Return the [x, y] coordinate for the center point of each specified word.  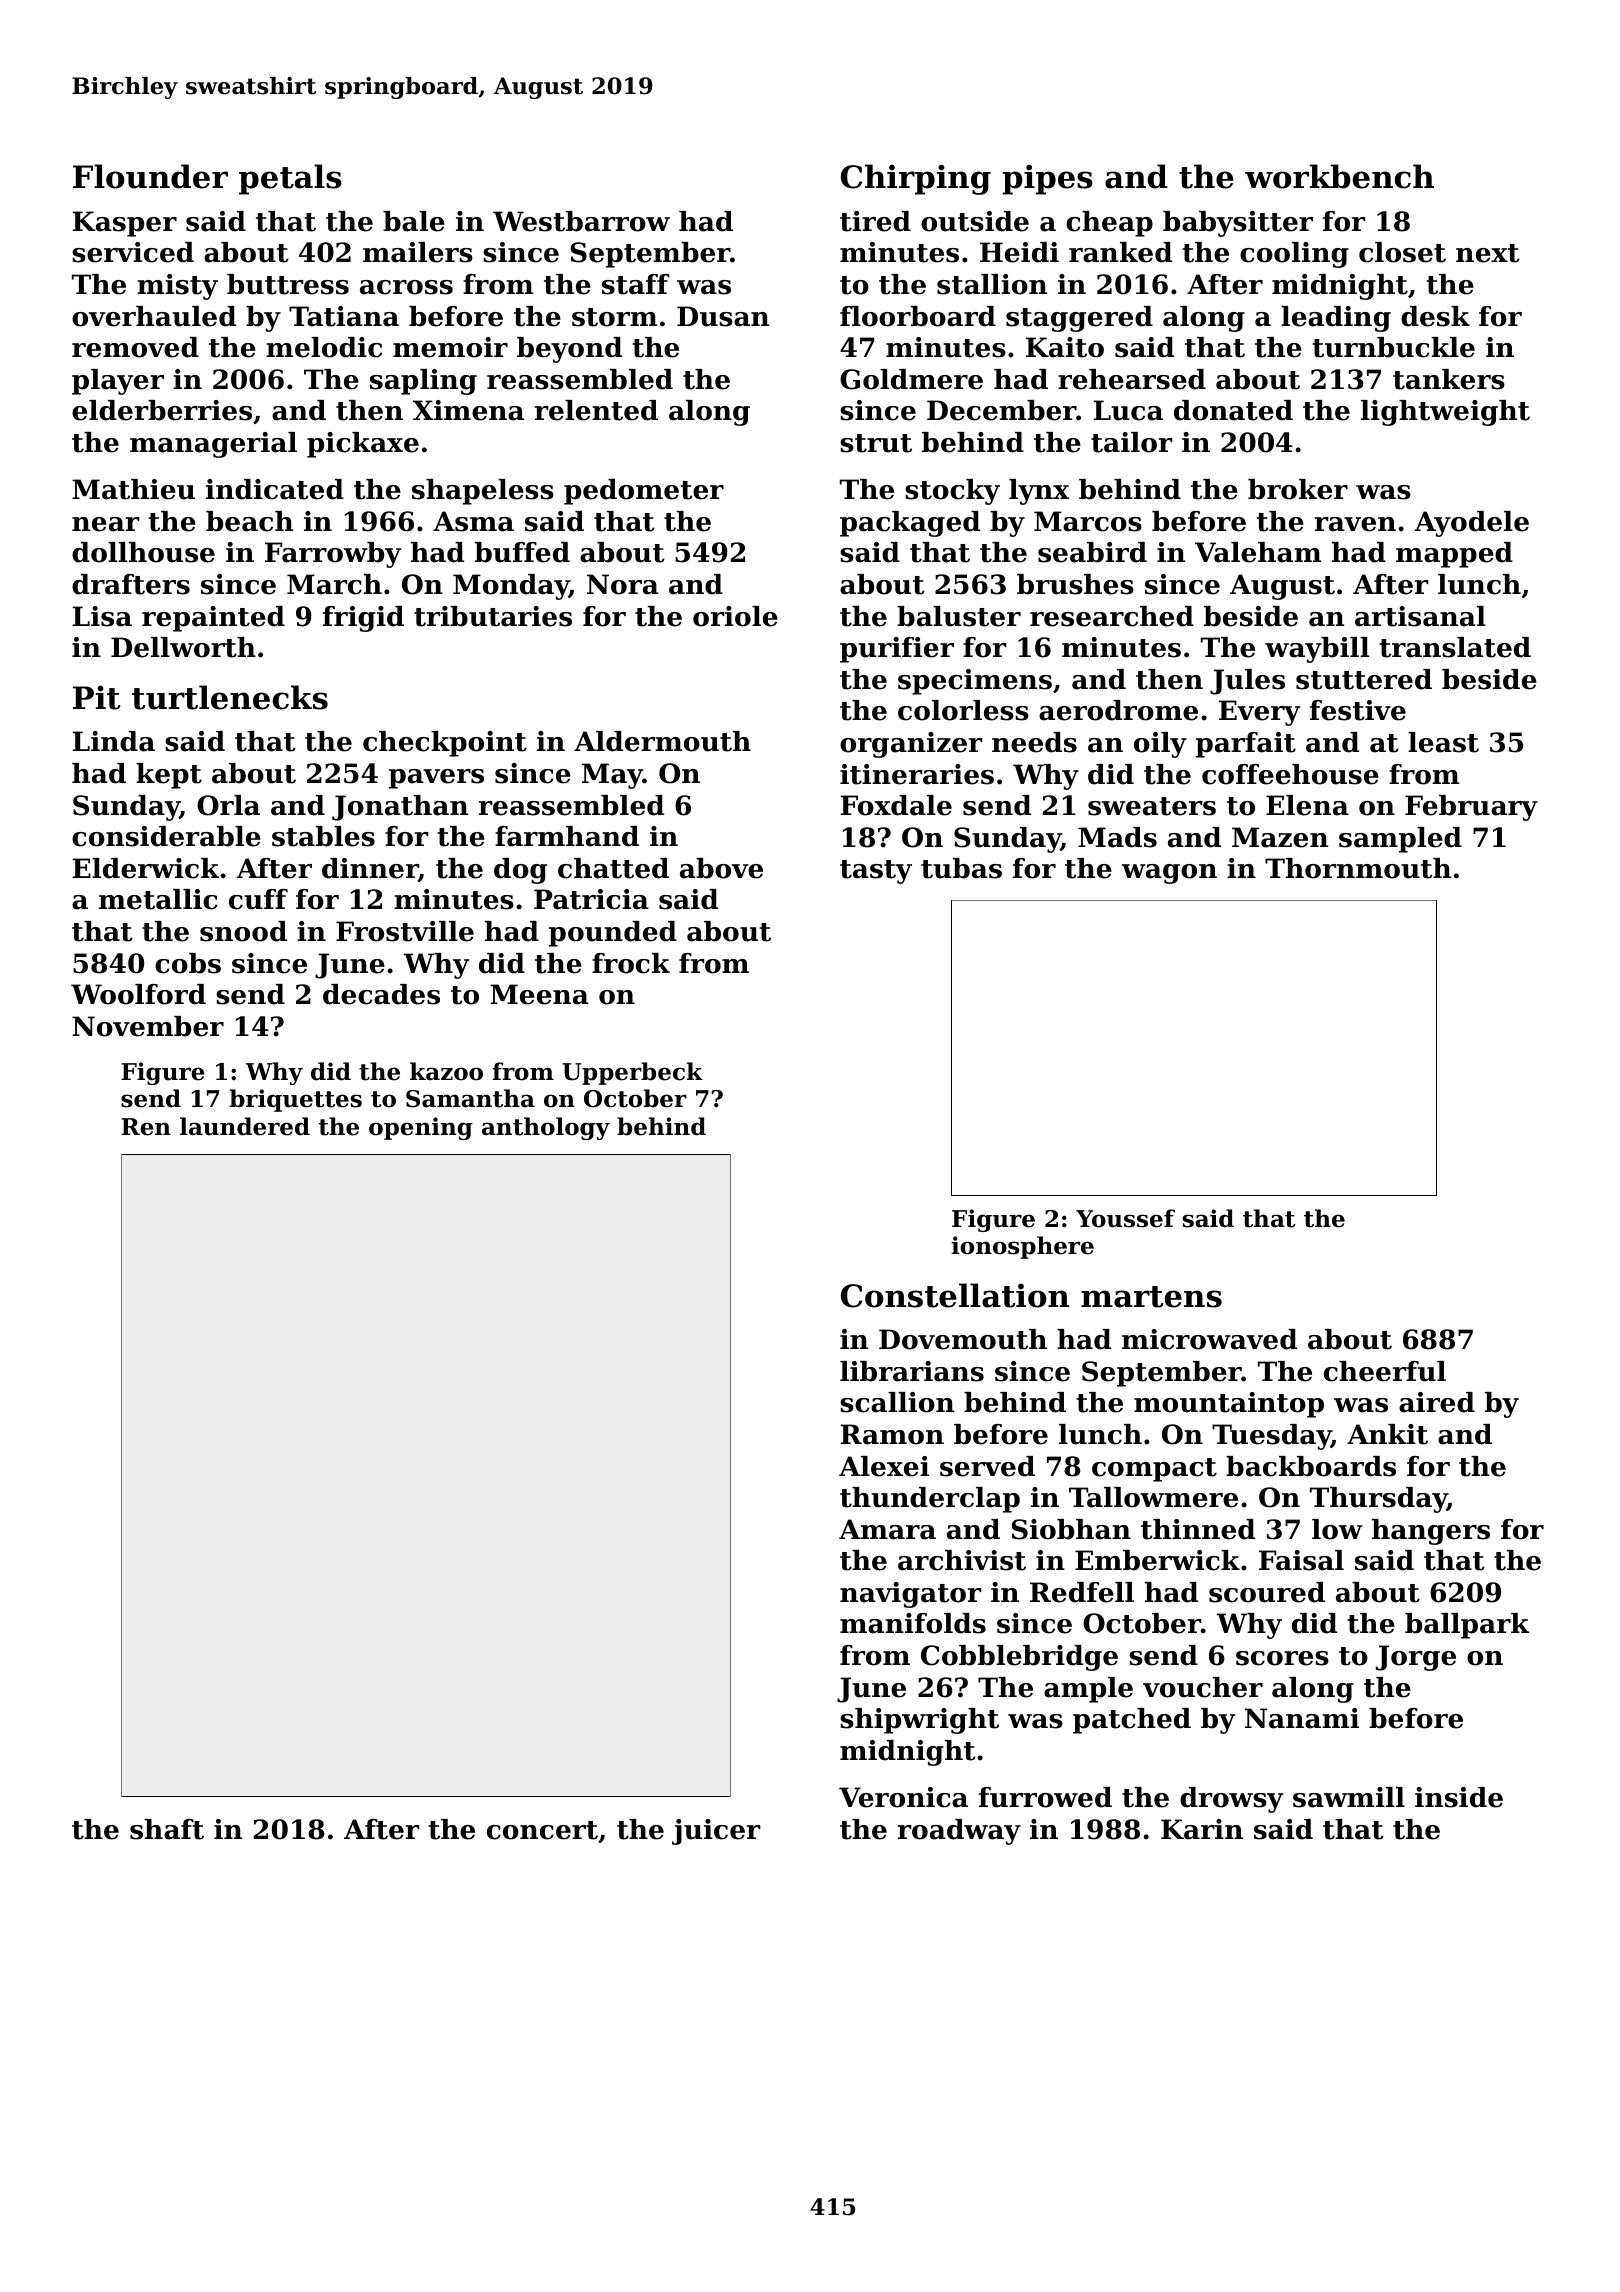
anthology [546, 1128]
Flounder [150, 176]
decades [381, 994]
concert [542, 1830]
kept [169, 776]
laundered [245, 1126]
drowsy [1231, 1800]
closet [1402, 252]
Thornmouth [1358, 868]
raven [1355, 524]
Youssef [1125, 1218]
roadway [959, 1832]
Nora [623, 584]
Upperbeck [632, 1073]
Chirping [916, 179]
